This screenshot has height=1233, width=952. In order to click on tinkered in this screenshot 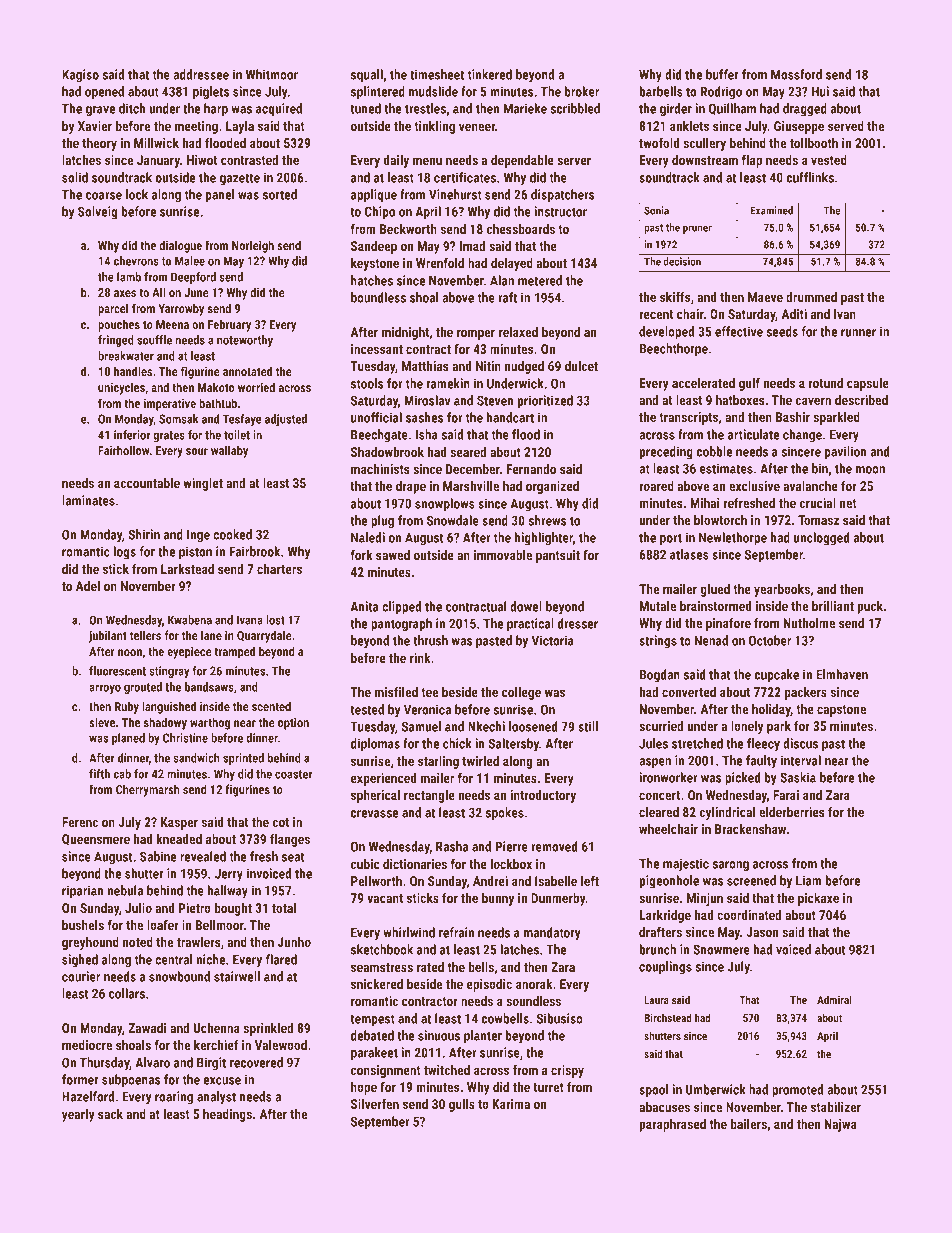, I will do `click(490, 74)`.
